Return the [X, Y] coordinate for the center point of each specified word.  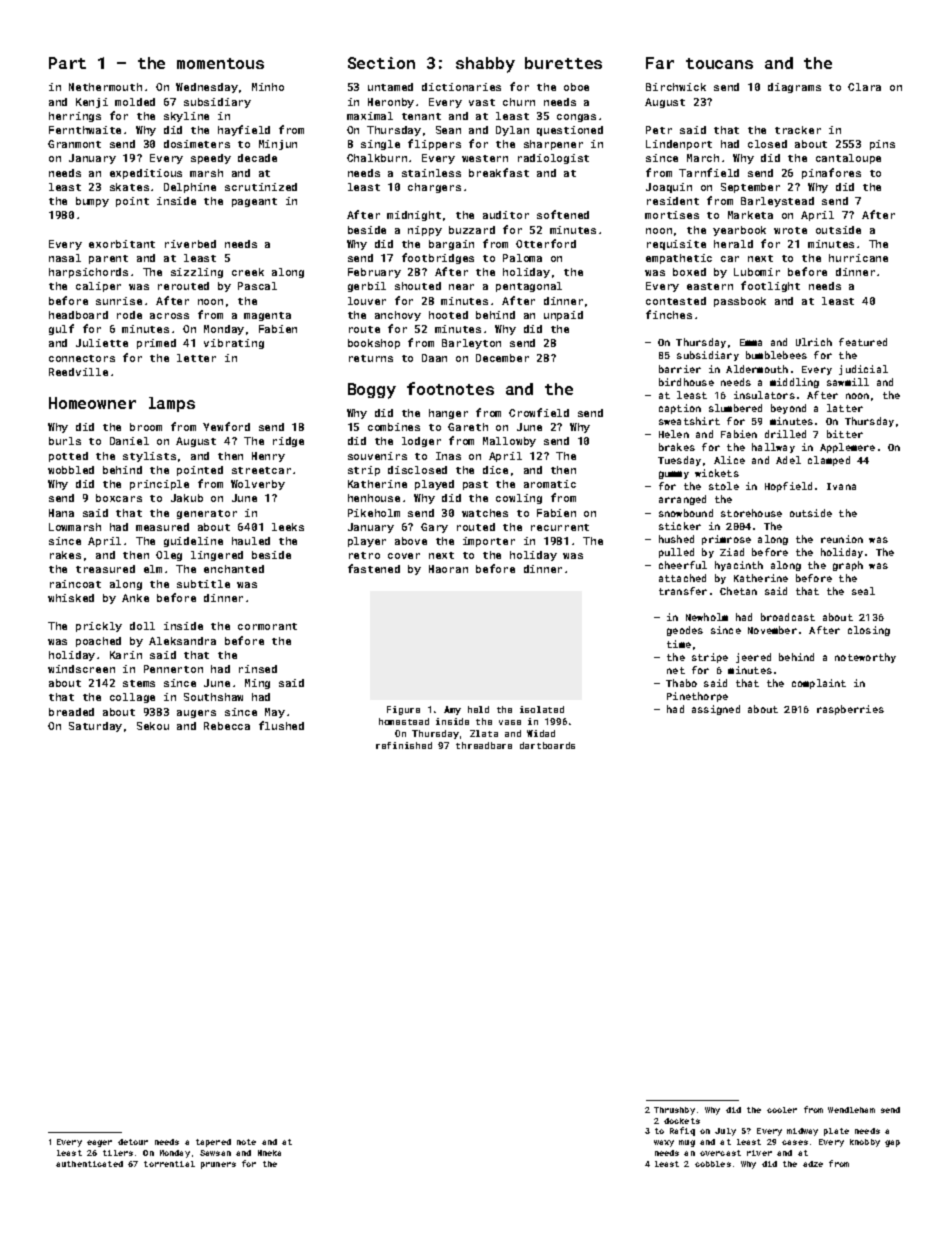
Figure [403, 710]
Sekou [153, 726]
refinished [404, 745]
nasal [65, 258]
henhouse [374, 498]
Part [67, 63]
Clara [864, 87]
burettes [563, 63]
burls [65, 441]
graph [848, 566]
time [679, 644]
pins [882, 145]
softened [563, 214]
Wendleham [851, 1110]
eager [99, 1143]
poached [98, 642]
